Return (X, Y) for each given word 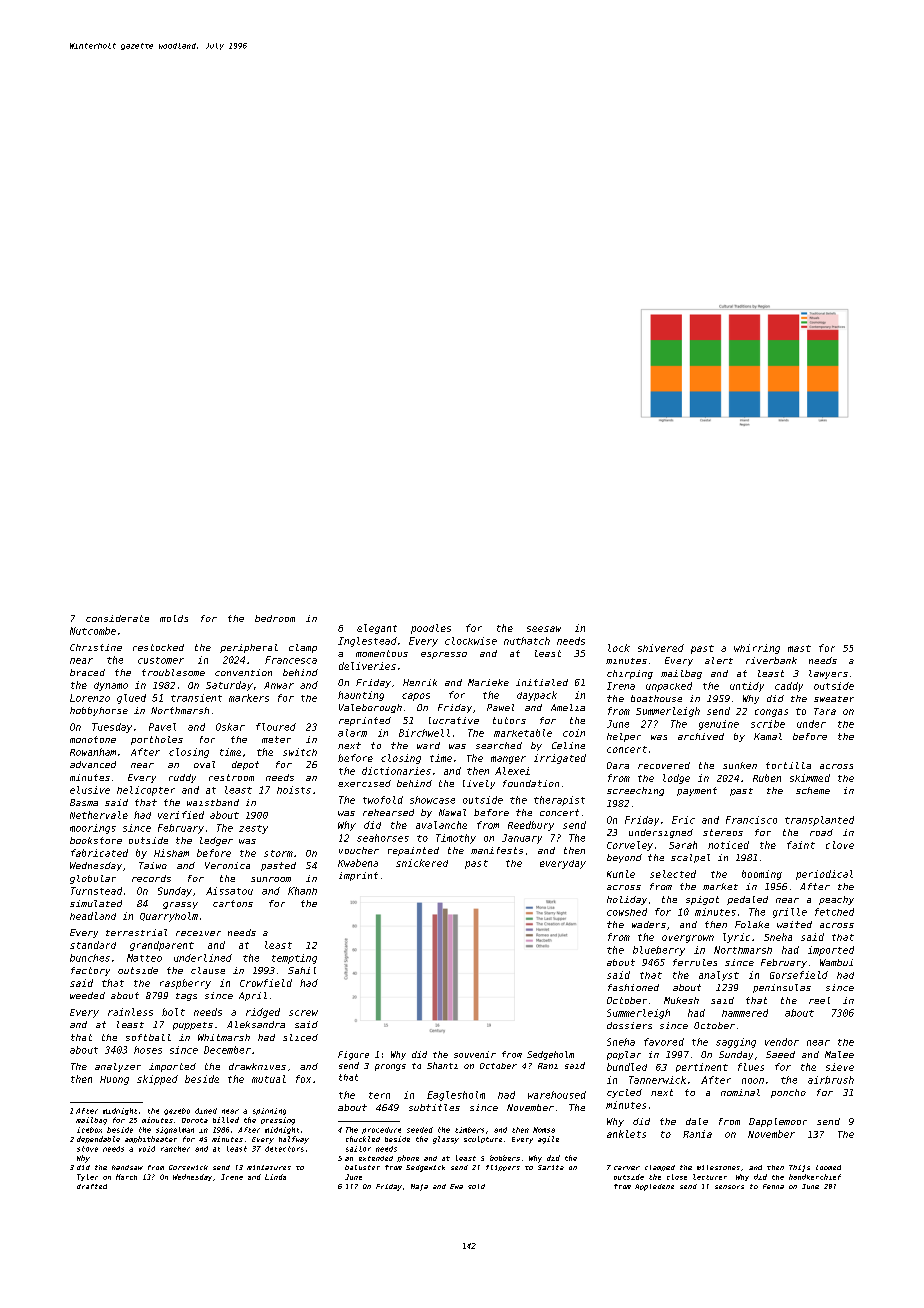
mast (799, 648)
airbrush (831, 1080)
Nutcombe (93, 631)
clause (208, 970)
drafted (92, 1186)
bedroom (275, 618)
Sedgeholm (550, 1055)
